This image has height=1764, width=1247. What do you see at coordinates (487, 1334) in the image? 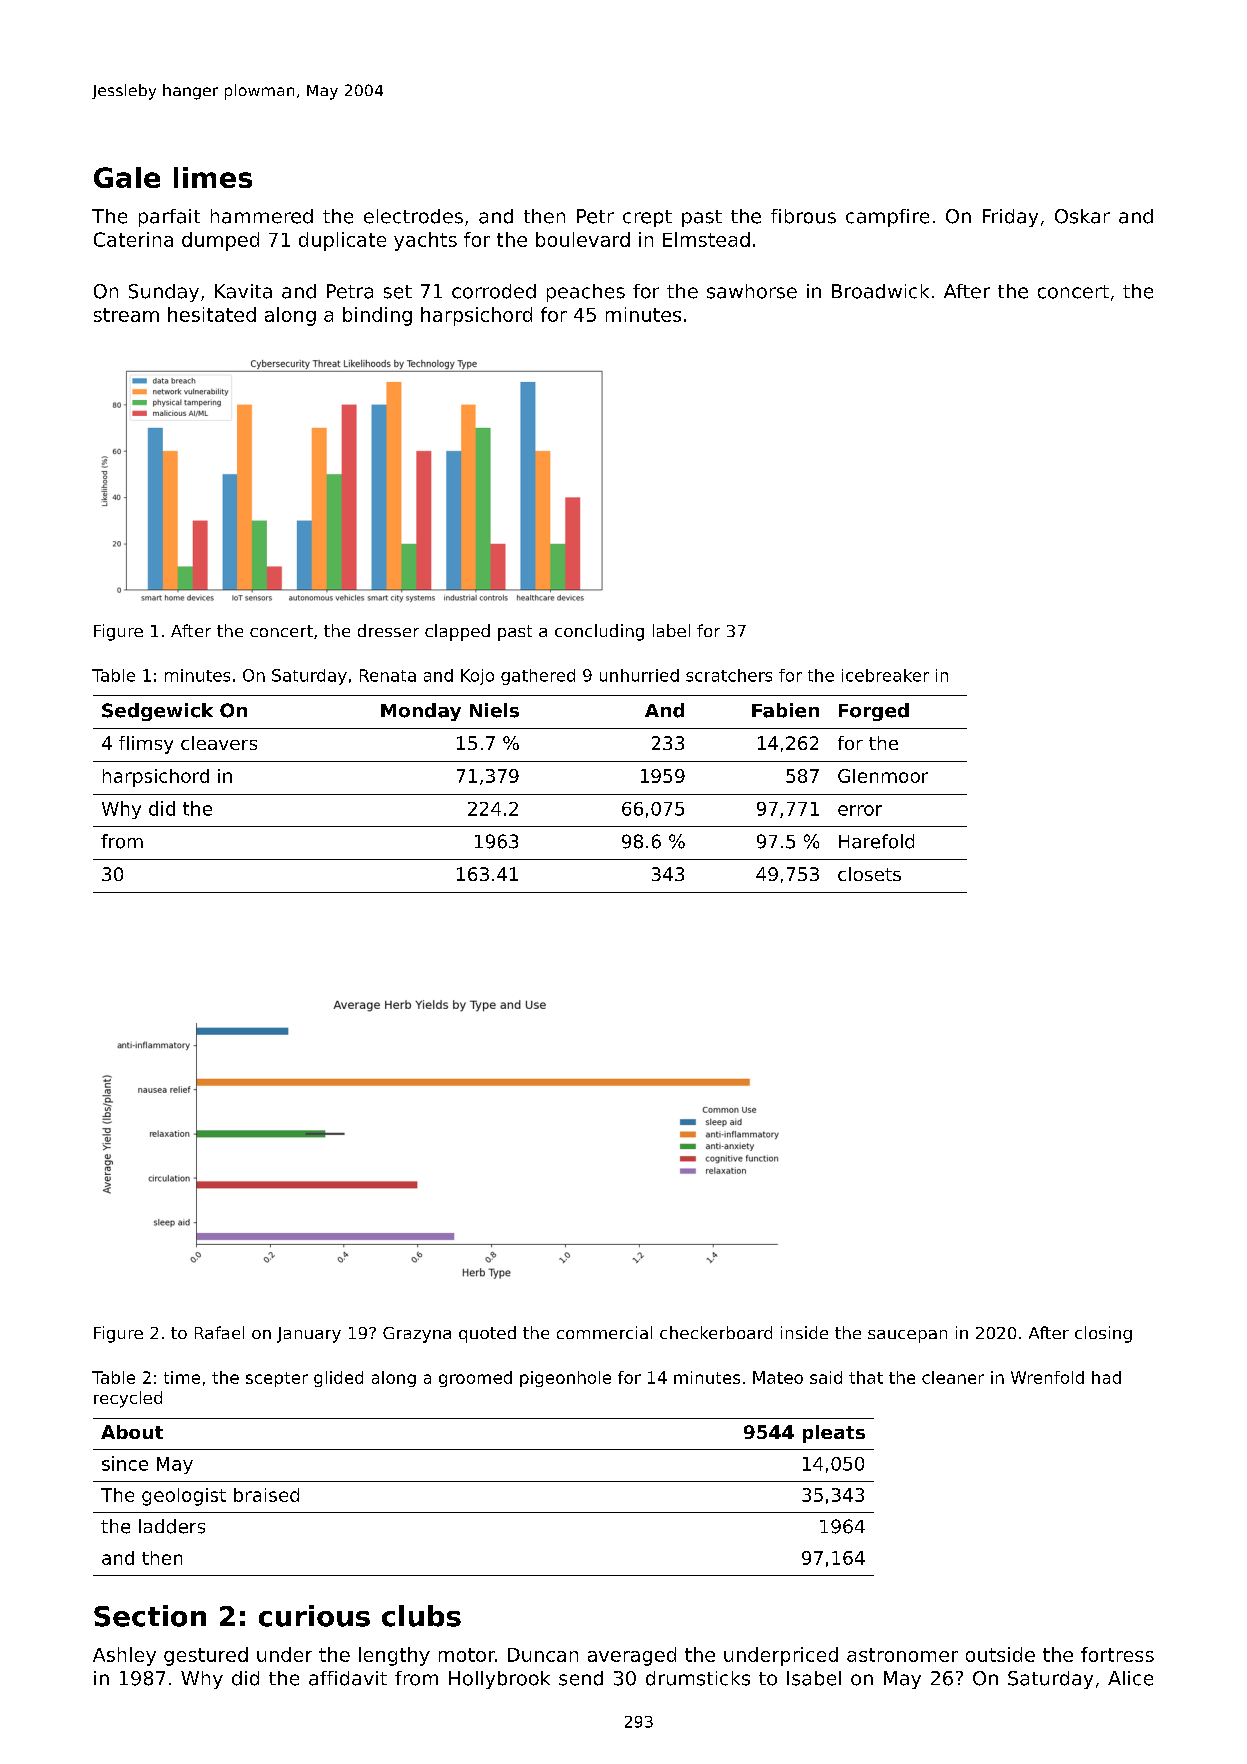
I see `quoted` at bounding box center [487, 1334].
